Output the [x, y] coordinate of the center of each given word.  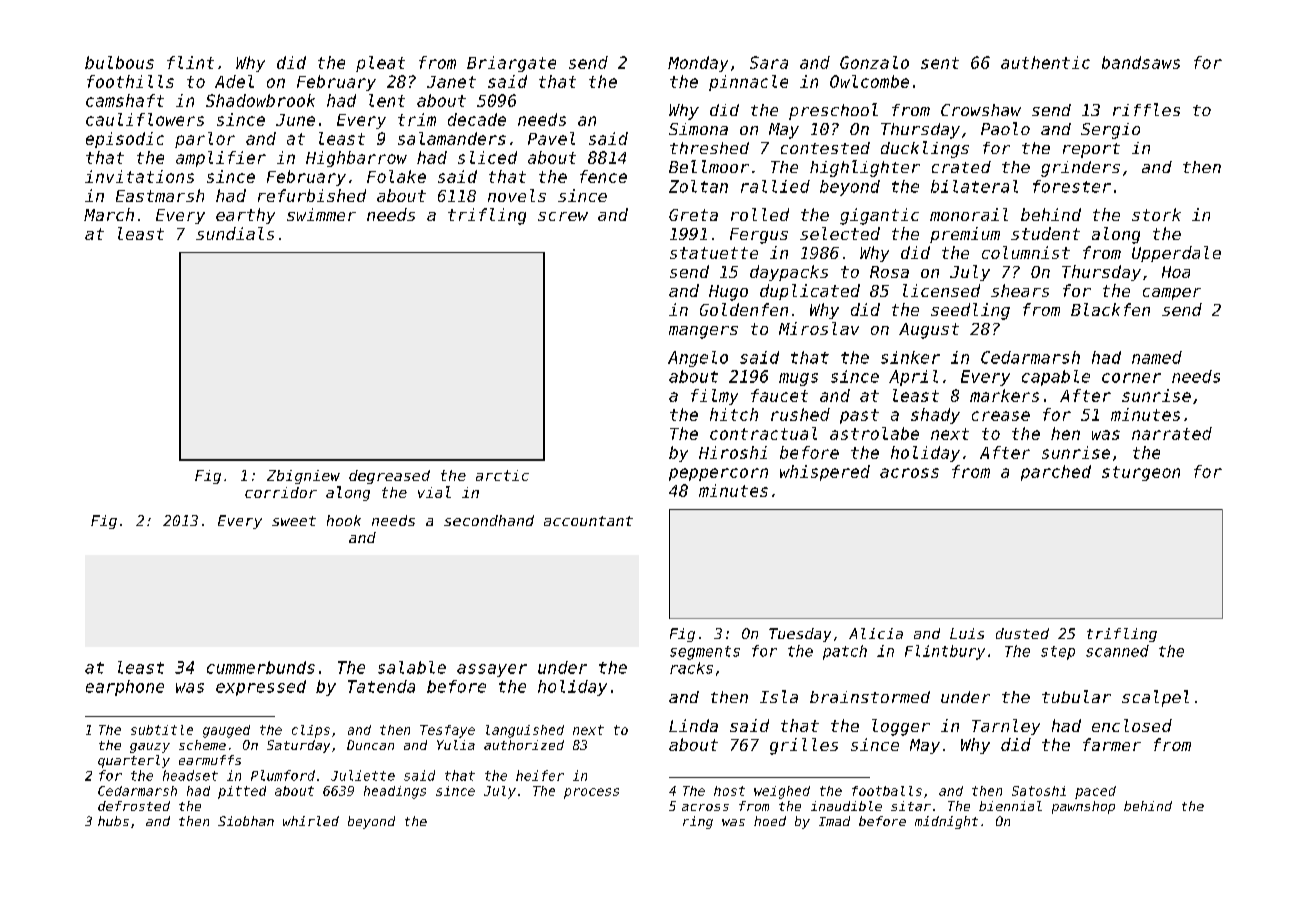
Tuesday [800, 635]
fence [603, 176]
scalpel [1155, 698]
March [109, 214]
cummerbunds [261, 667]
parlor [205, 140]
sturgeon [1141, 473]
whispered [825, 473]
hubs [113, 821]
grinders [1080, 169]
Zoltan [698, 186]
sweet [294, 521]
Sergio [1110, 131]
